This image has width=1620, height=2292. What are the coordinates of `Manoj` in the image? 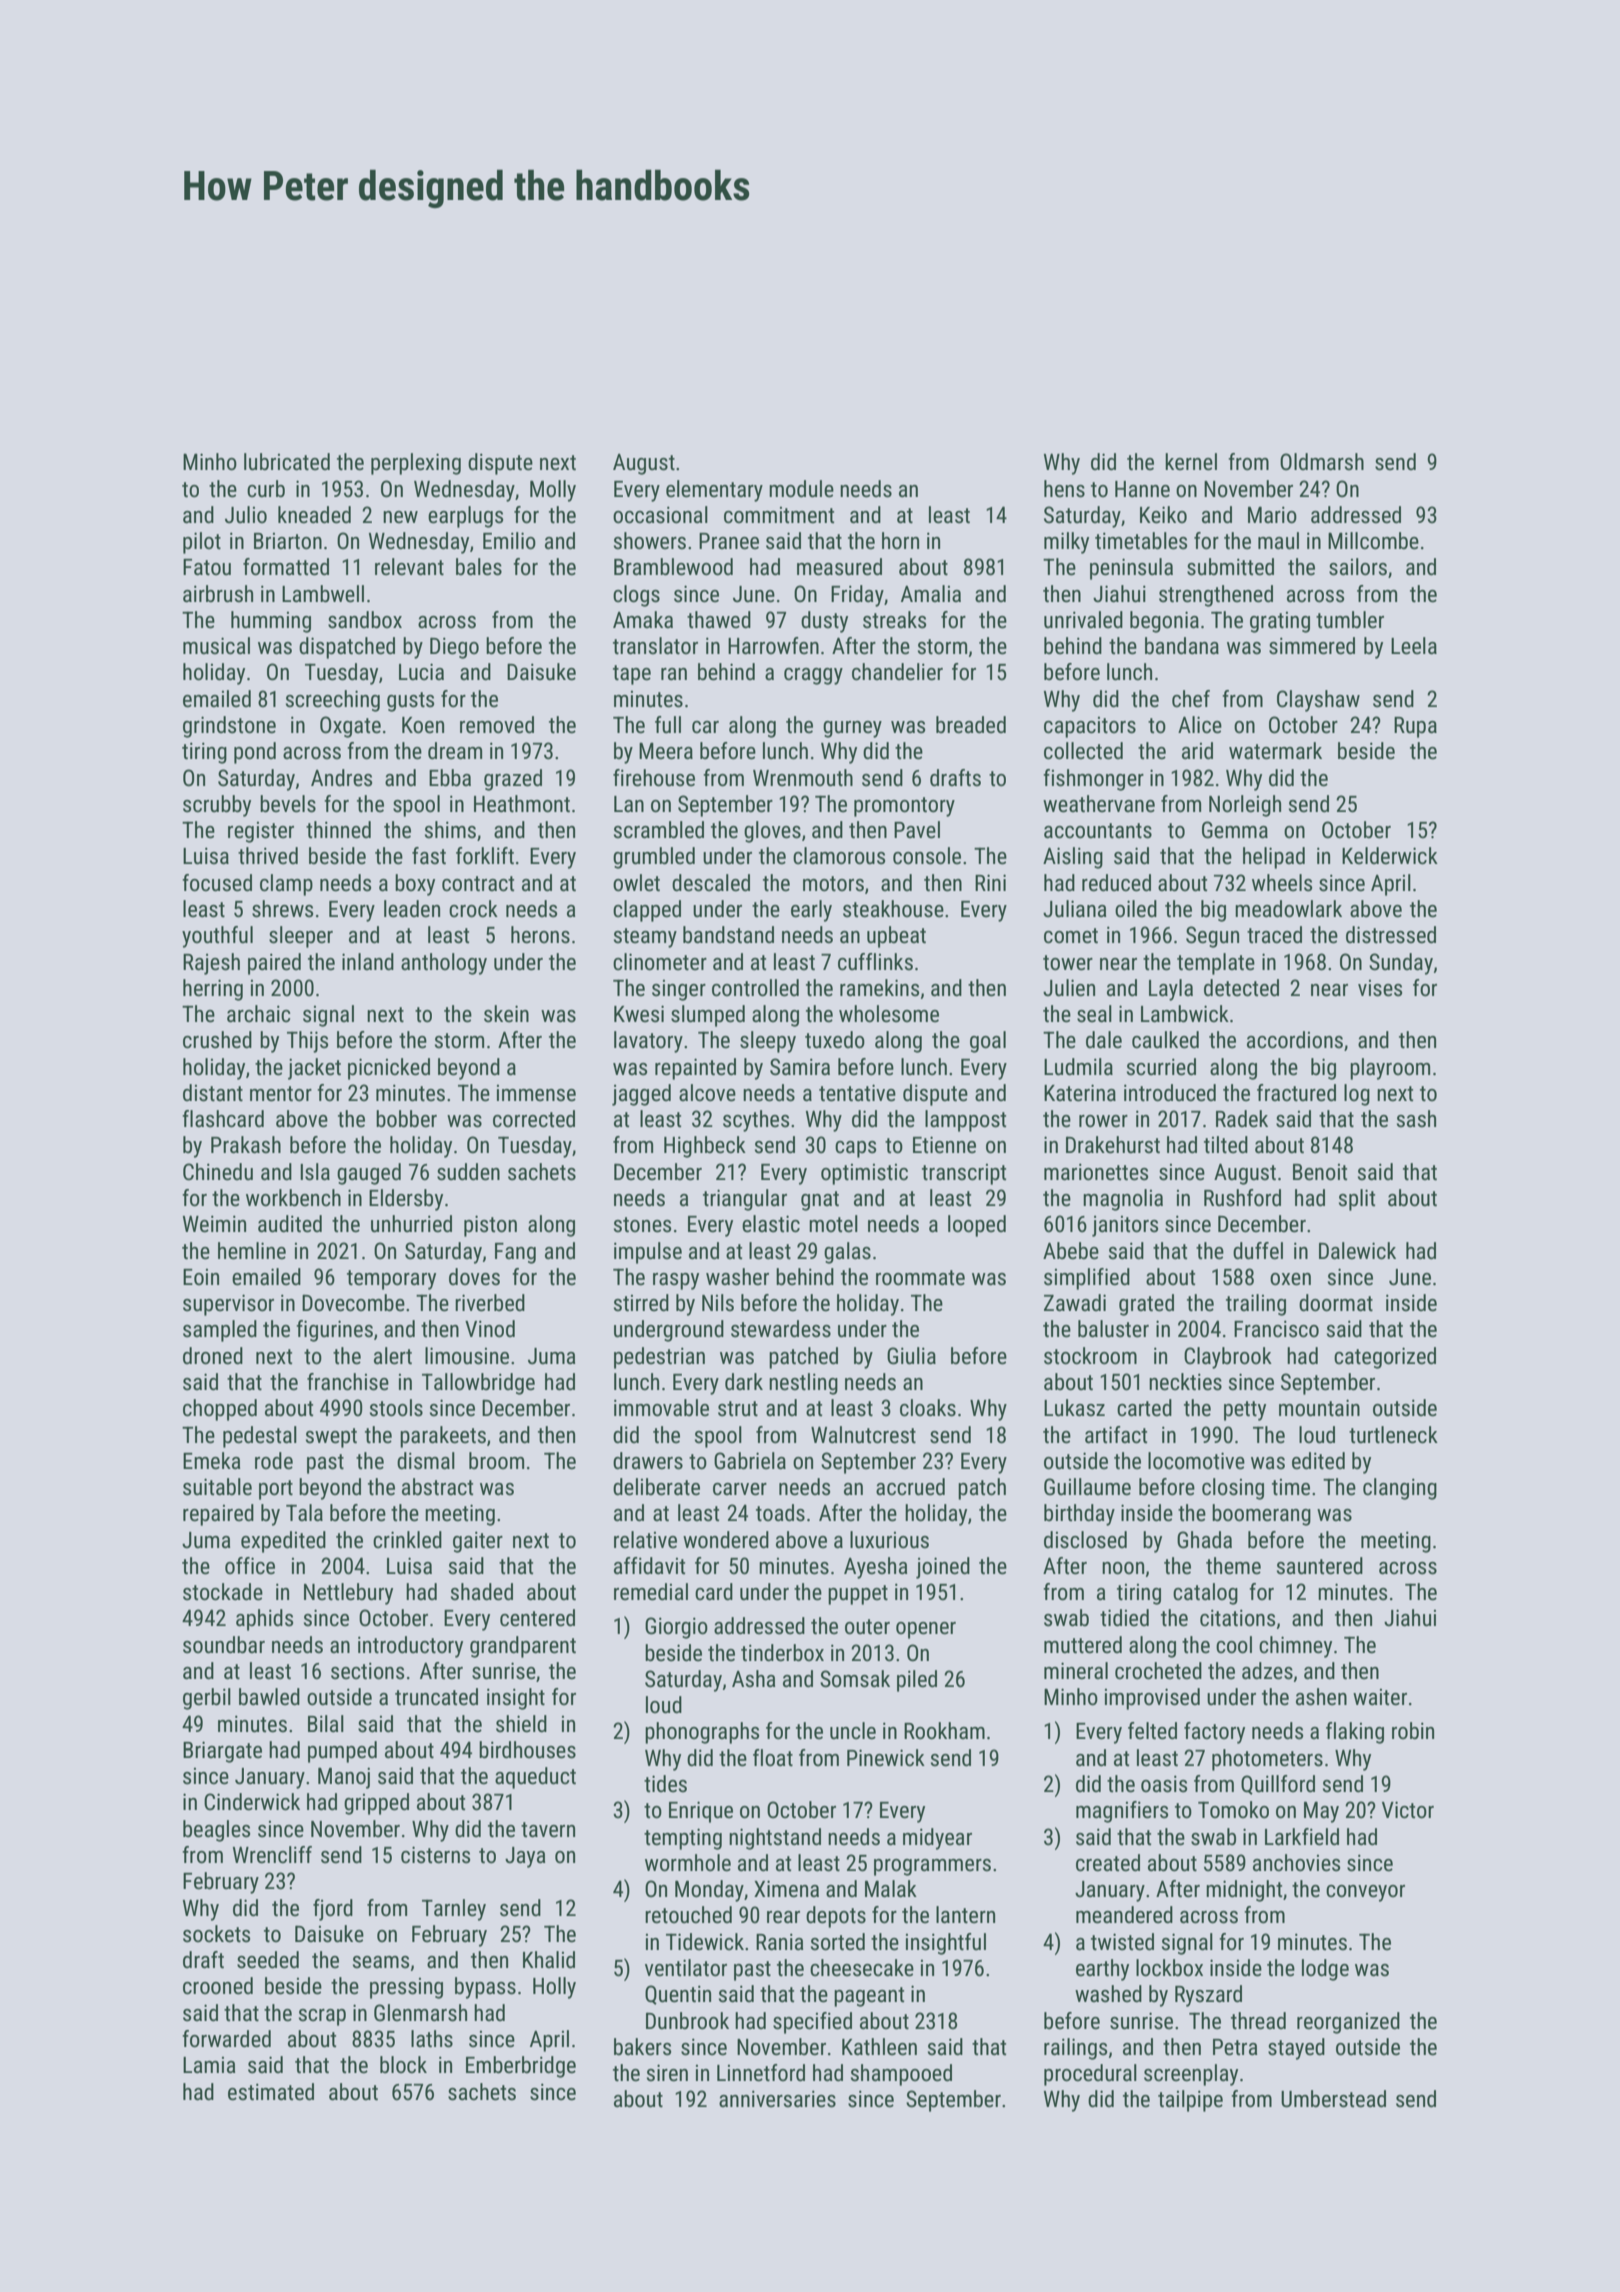 It's located at (344, 1778).
